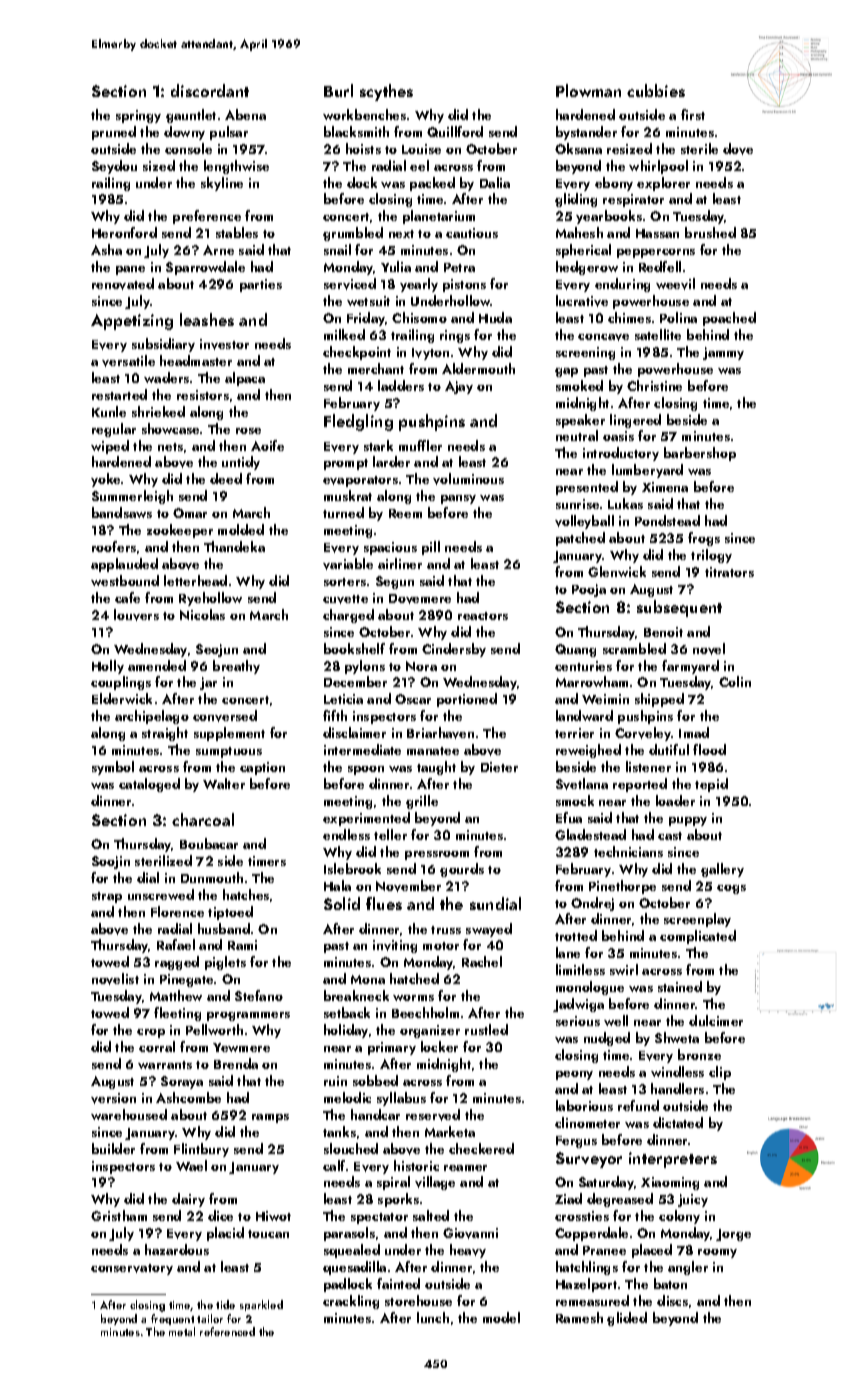 Image resolution: width=849 pixels, height=1400 pixels. What do you see at coordinates (486, 1029) in the page?
I see `rustled` at bounding box center [486, 1029].
